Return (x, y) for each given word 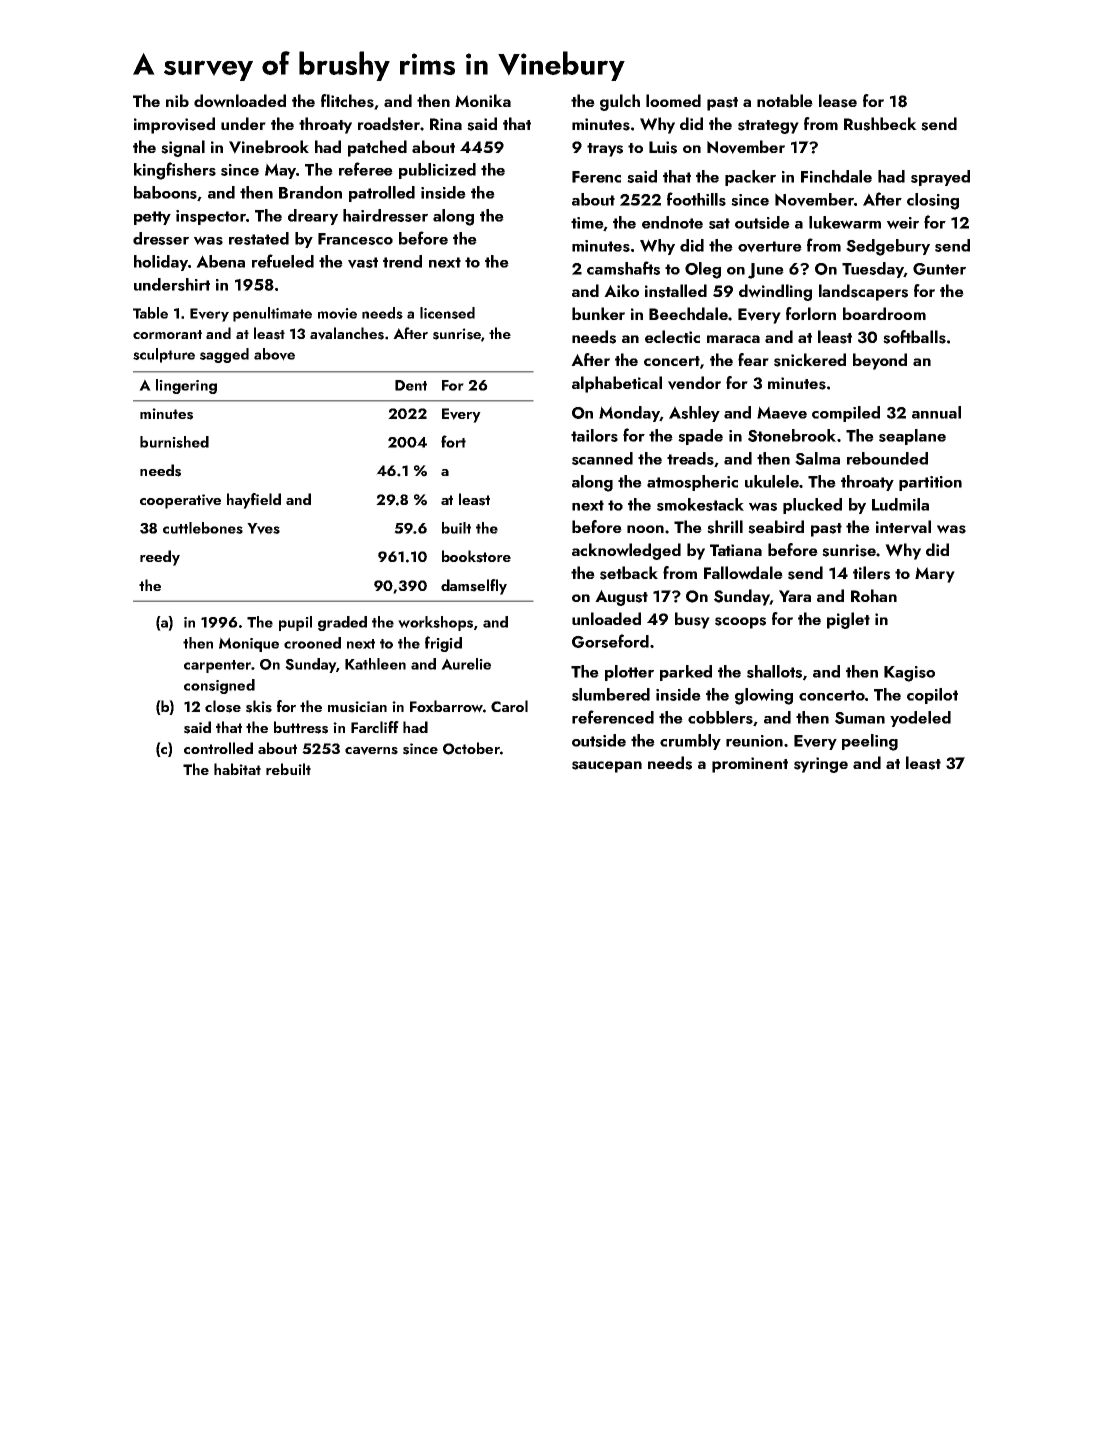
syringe (821, 765)
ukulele (772, 481)
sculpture (164, 355)
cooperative (180, 501)
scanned (602, 458)
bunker (598, 313)
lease (838, 101)
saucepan (607, 767)
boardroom (884, 313)
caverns (371, 751)
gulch (620, 102)
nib (177, 100)
